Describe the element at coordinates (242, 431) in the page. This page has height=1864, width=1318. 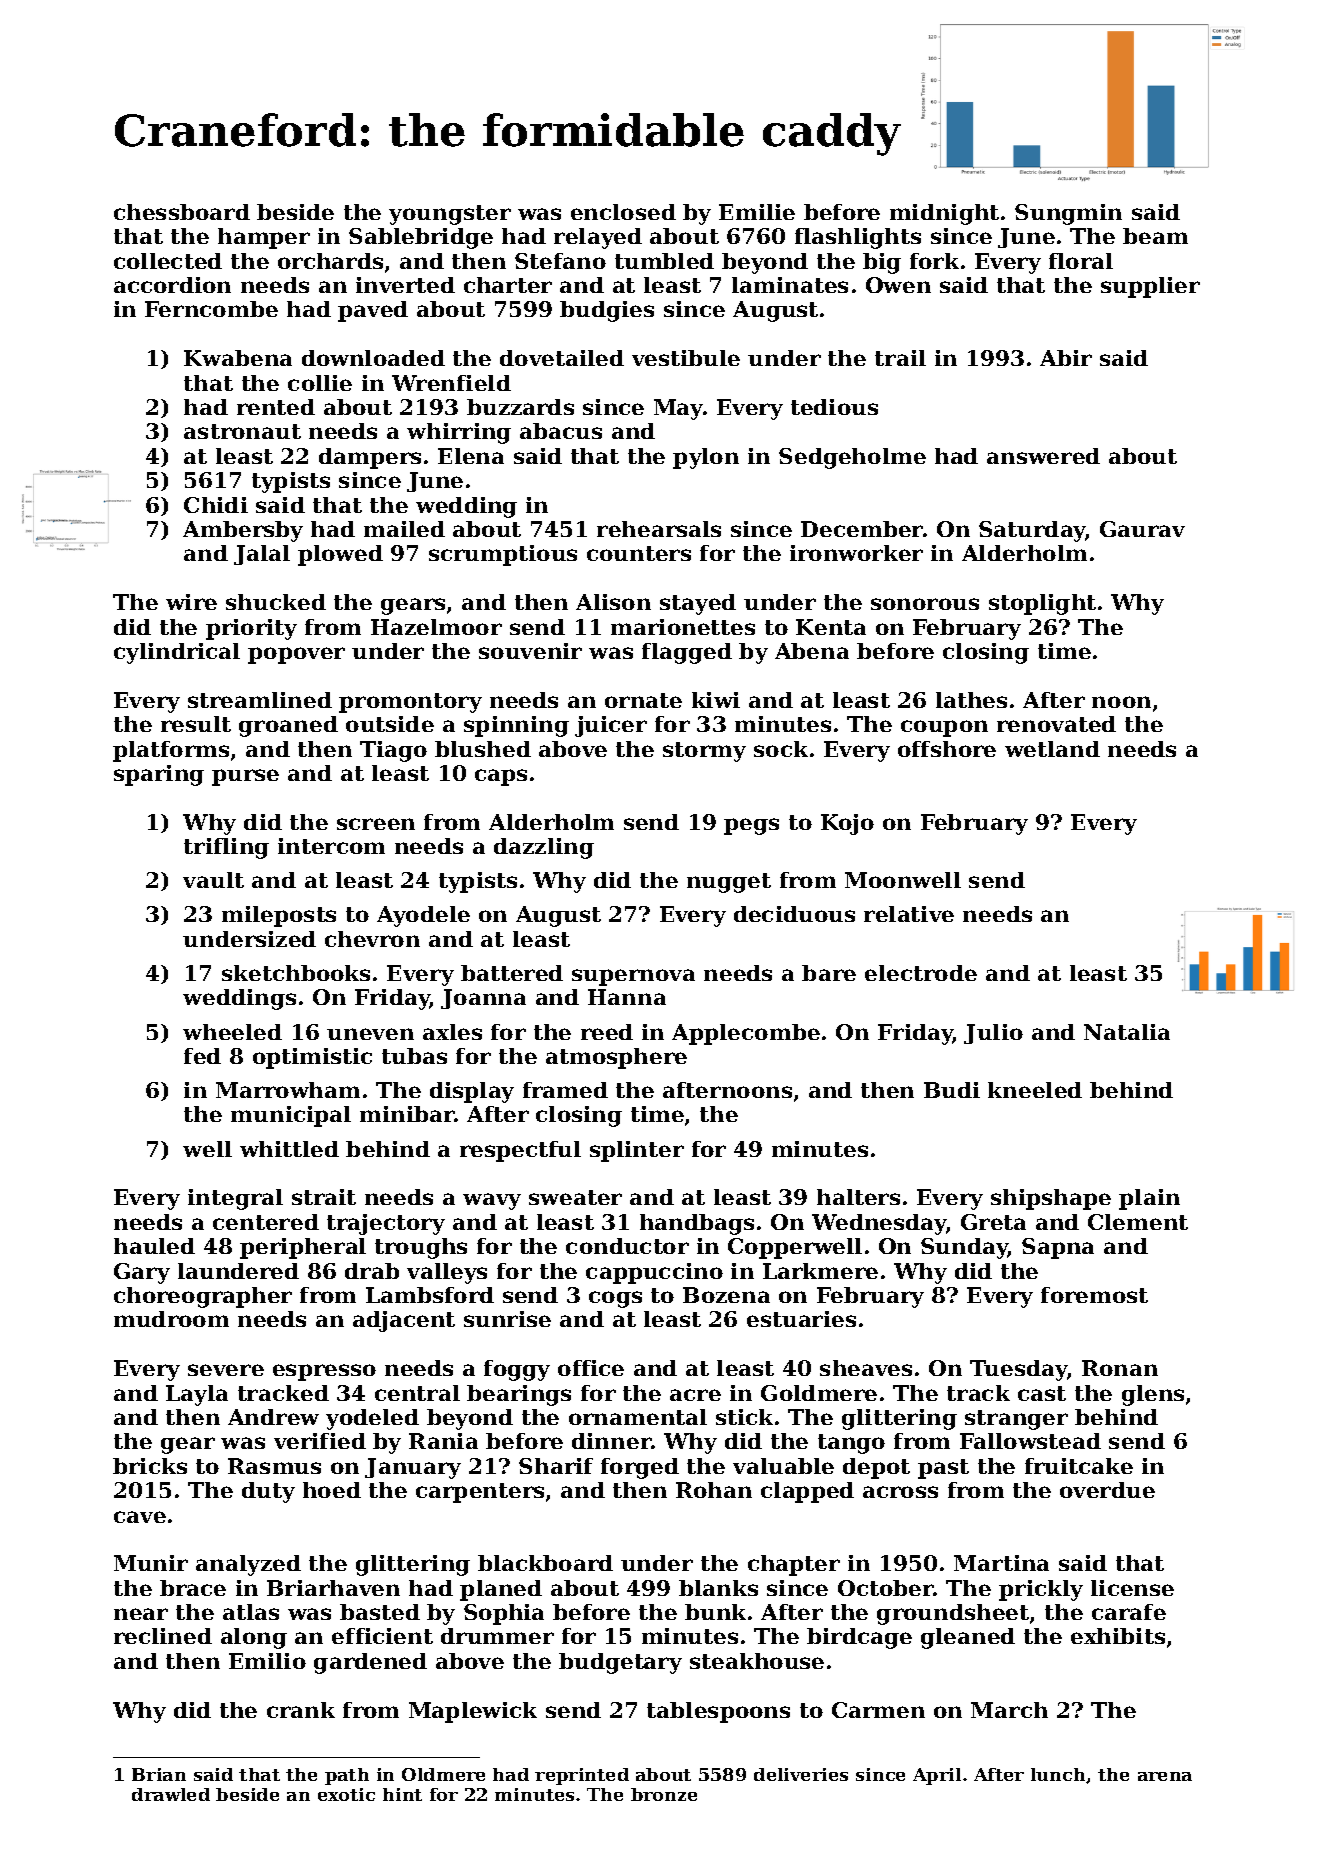
I see `astronaut` at that location.
